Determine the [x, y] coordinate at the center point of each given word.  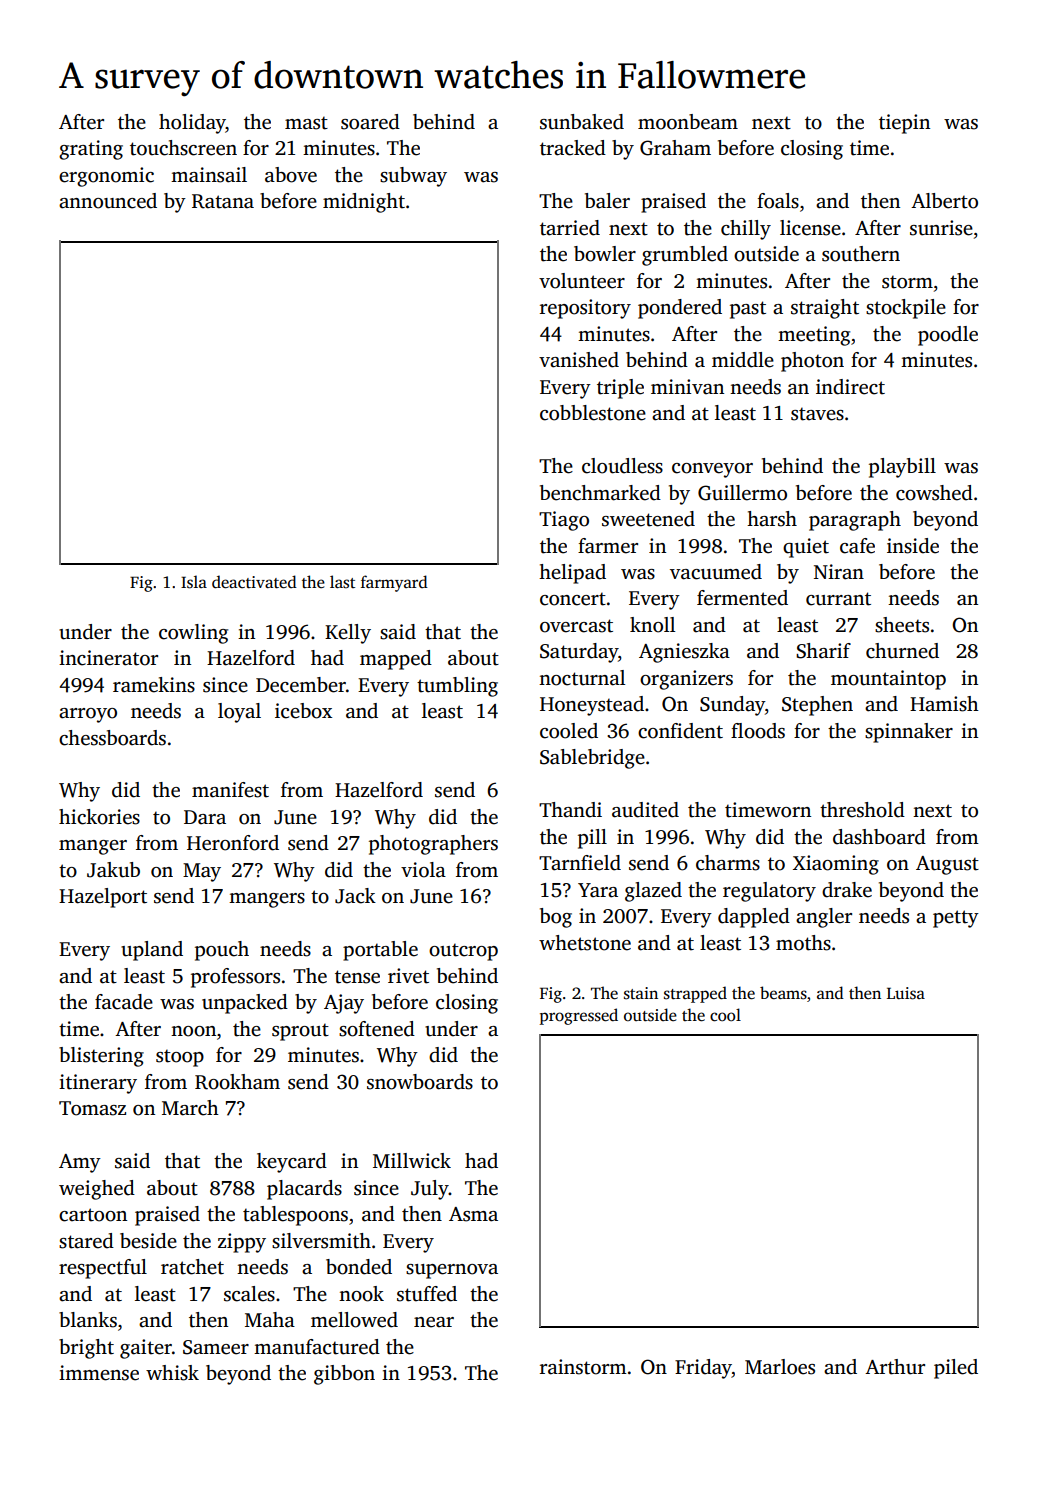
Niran [839, 572]
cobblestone [593, 413]
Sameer [216, 1347]
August [947, 865]
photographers [433, 845]
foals [778, 201]
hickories [99, 817]
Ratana [223, 201]
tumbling [457, 687]
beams [783, 993]
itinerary [98, 1084]
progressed [579, 1016]
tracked [573, 148]
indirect [850, 387]
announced [108, 201]
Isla [194, 582]
